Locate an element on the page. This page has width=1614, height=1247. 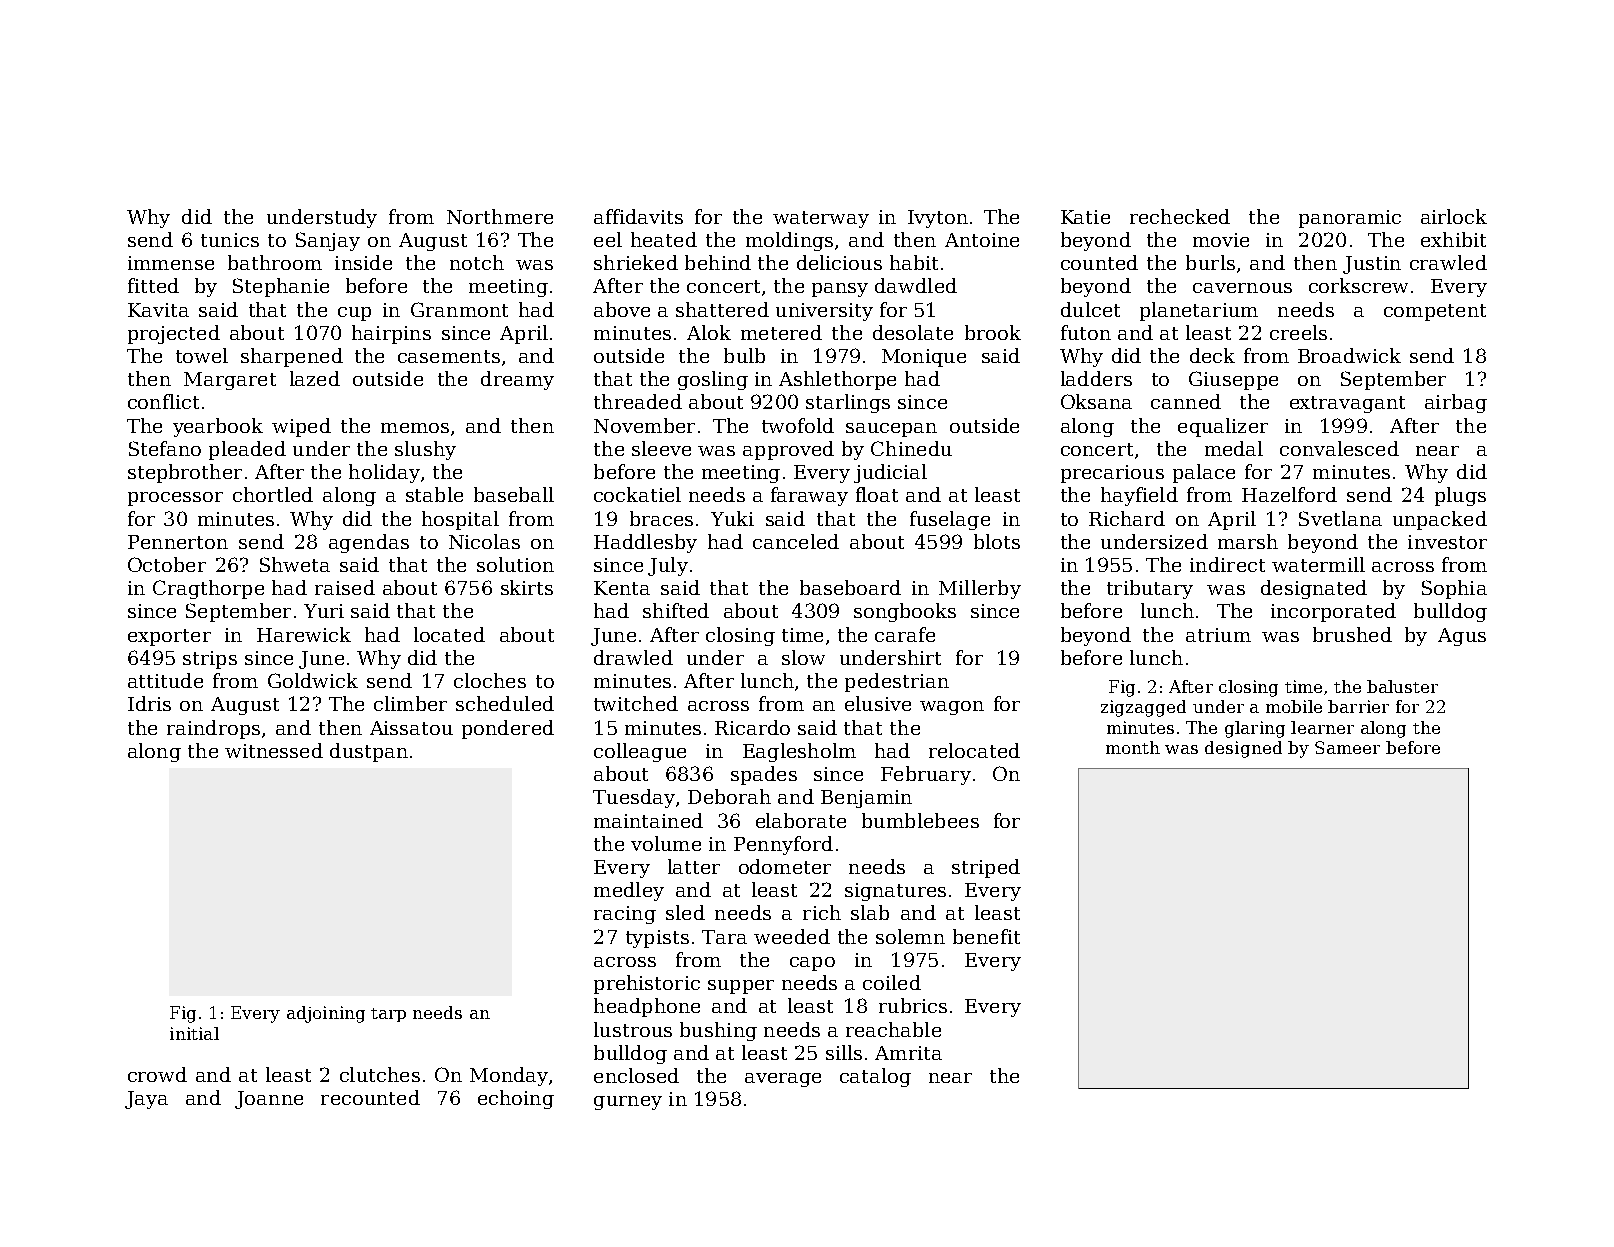
Sameer is located at coordinates (1347, 747).
